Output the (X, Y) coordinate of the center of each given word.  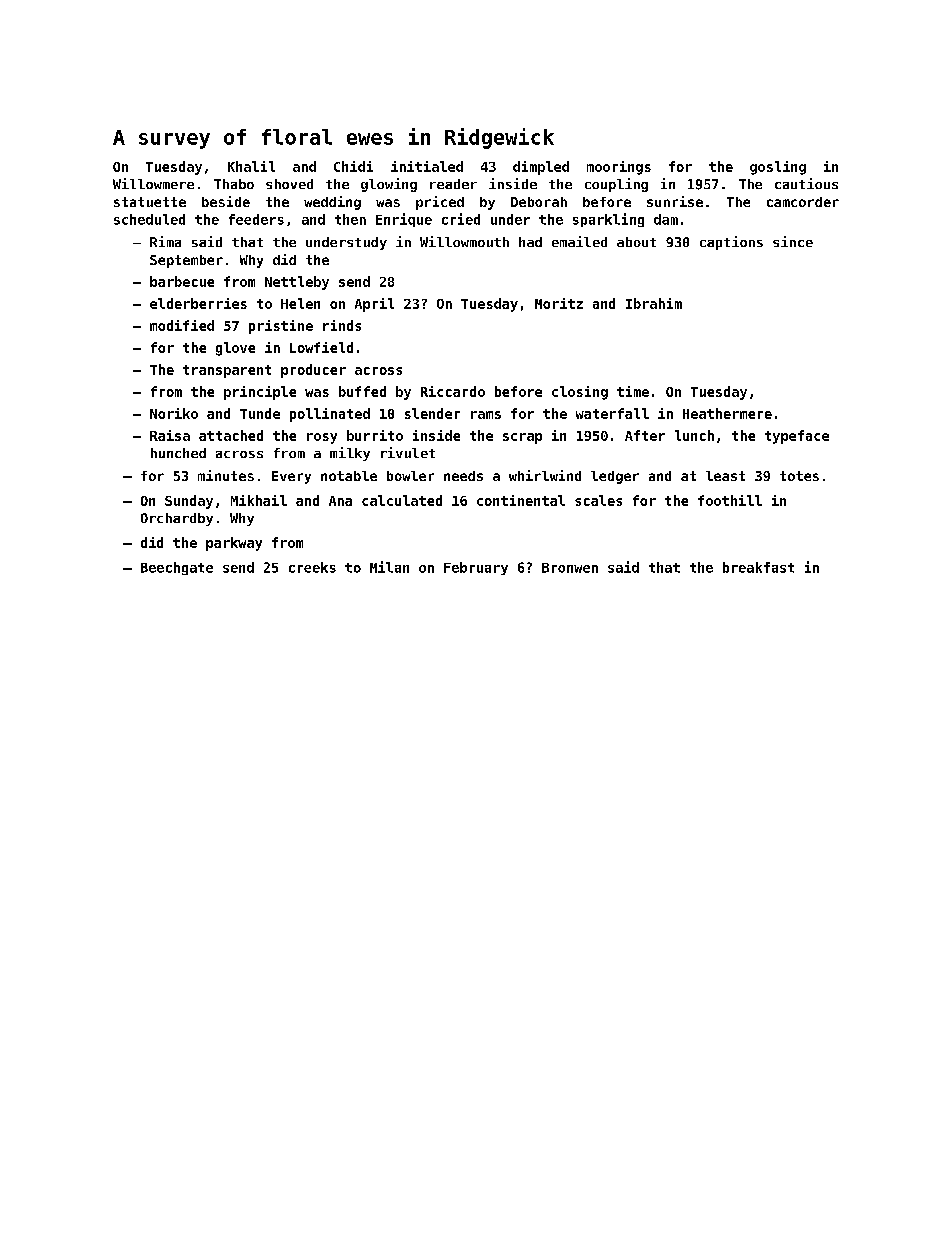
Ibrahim (654, 303)
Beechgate (177, 568)
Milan (389, 567)
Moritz (559, 303)
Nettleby (297, 283)
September (186, 261)
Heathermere (727, 413)
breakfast (758, 567)
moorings (619, 168)
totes (799, 476)
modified (182, 325)
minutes (226, 475)
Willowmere (153, 183)
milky (350, 454)
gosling (778, 168)
